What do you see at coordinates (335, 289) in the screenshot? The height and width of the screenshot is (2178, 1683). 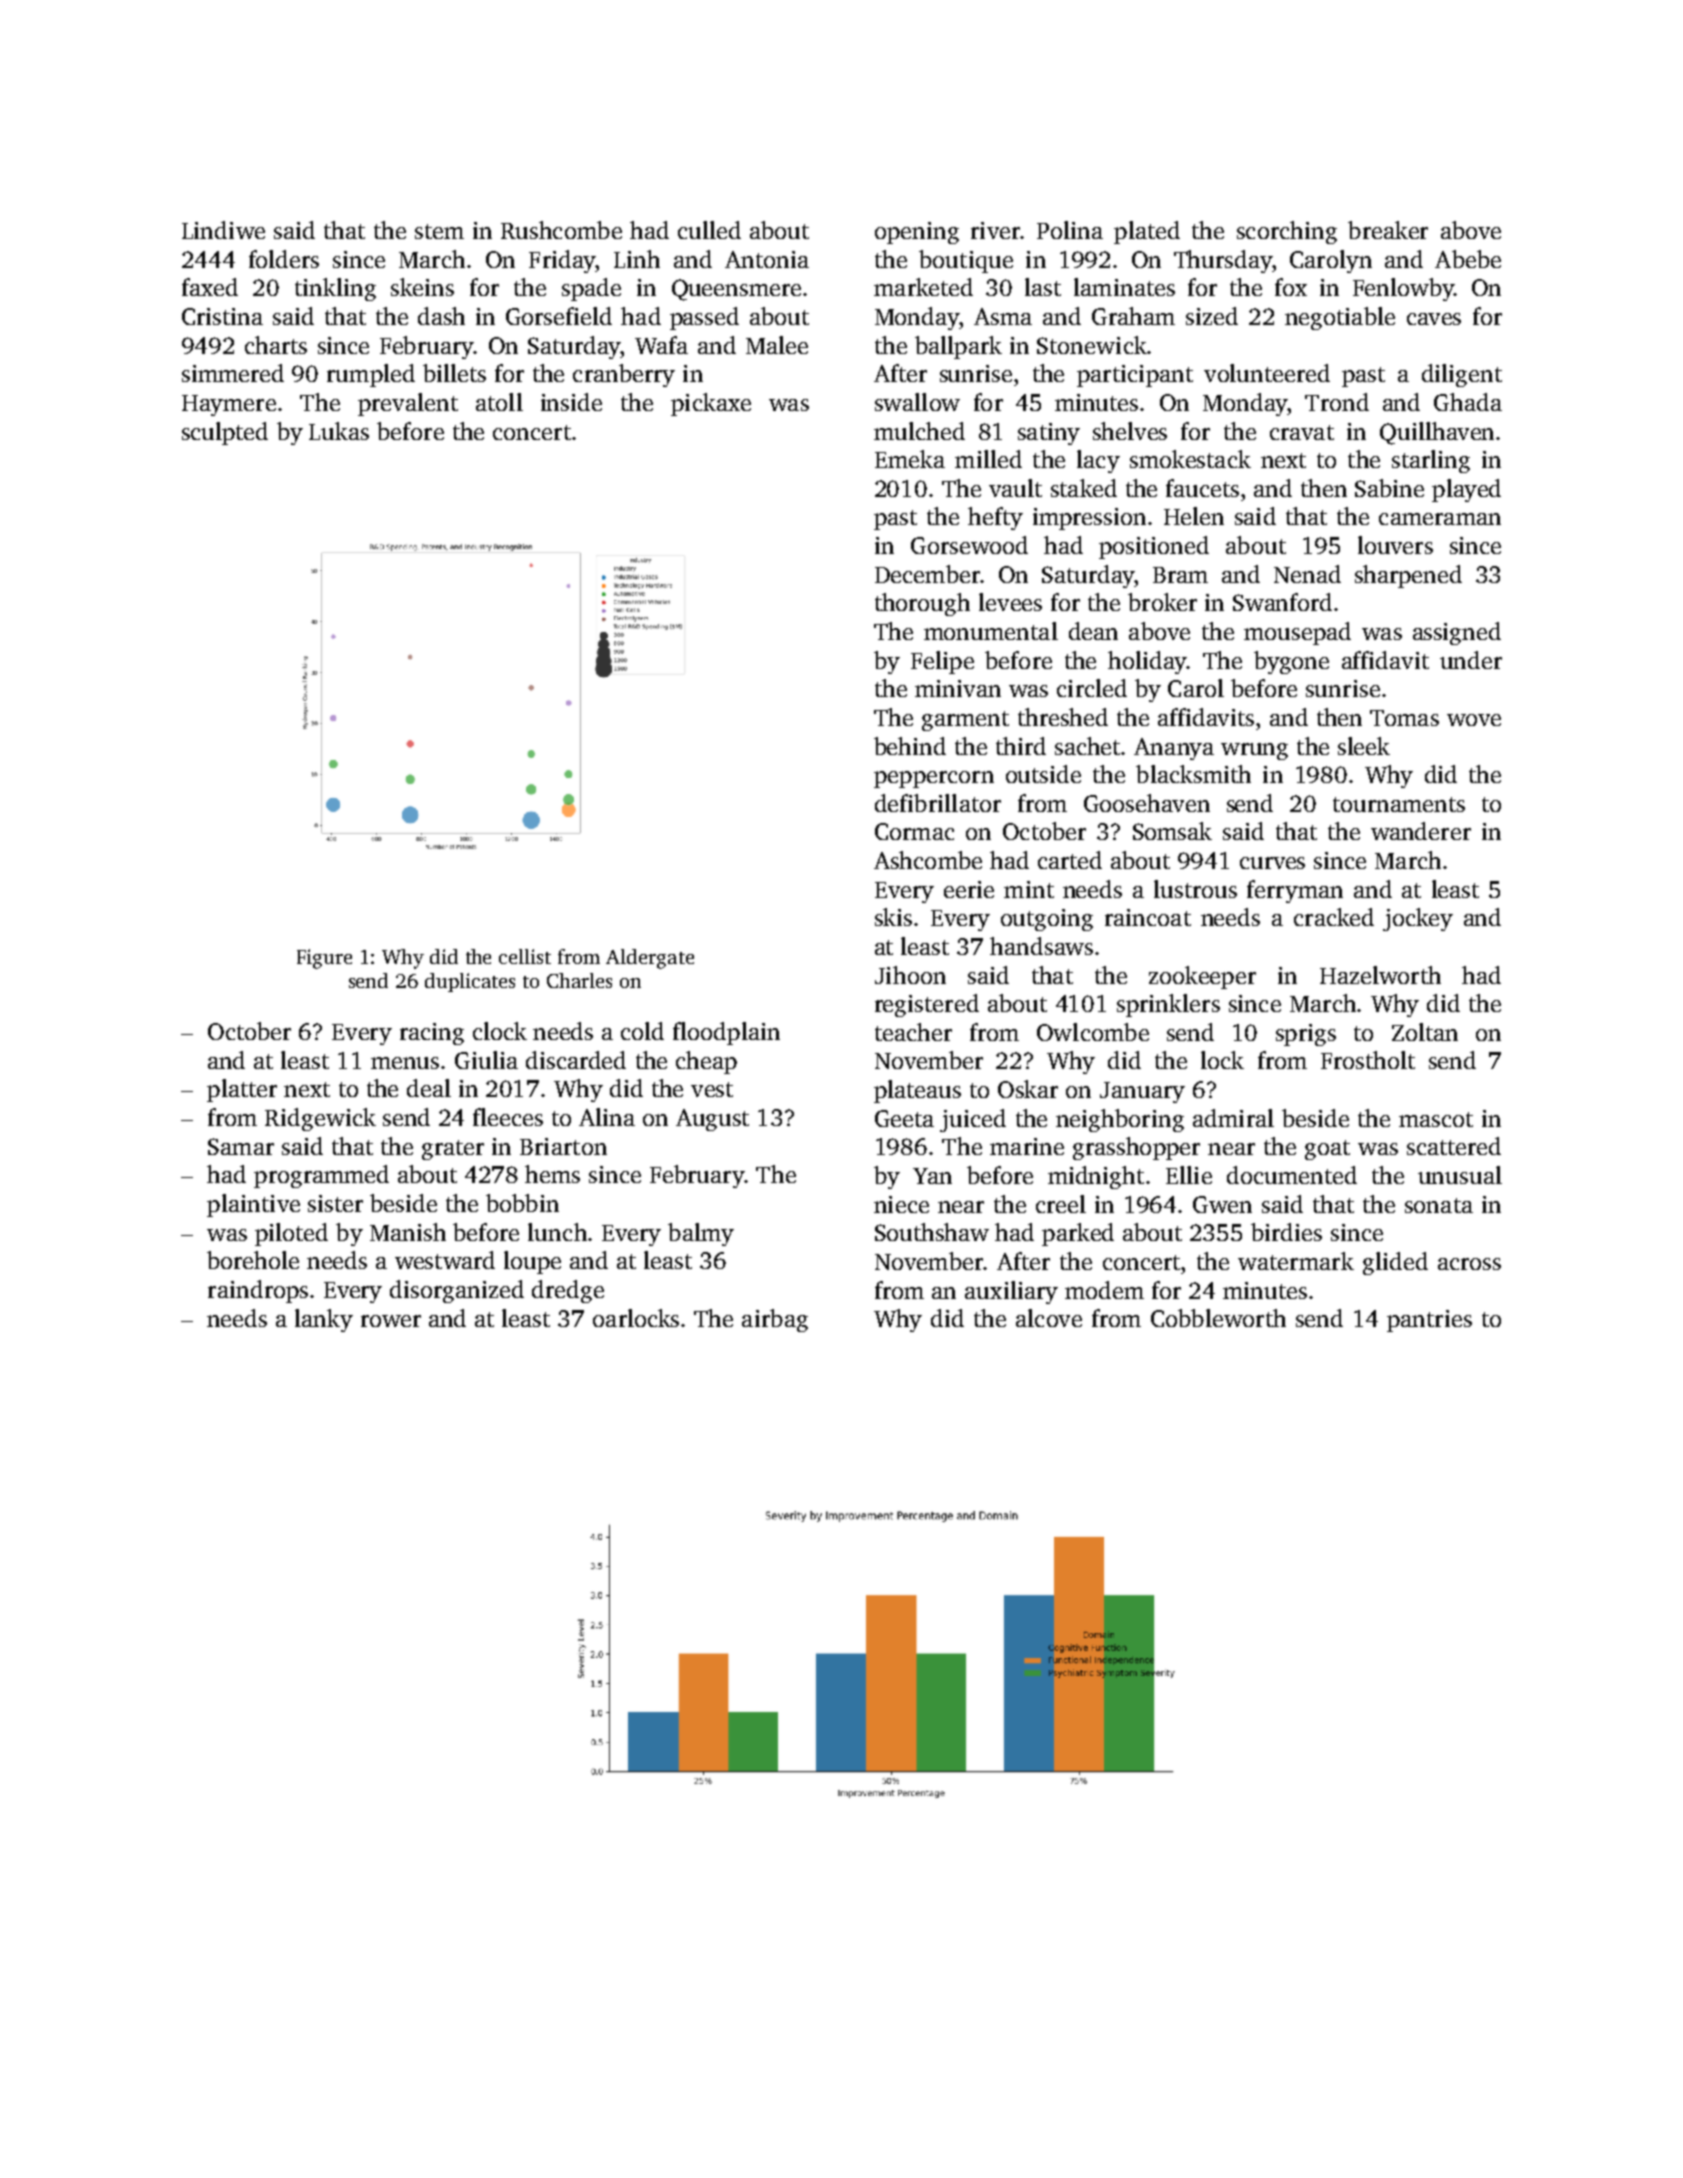 I see `tinkling` at bounding box center [335, 289].
